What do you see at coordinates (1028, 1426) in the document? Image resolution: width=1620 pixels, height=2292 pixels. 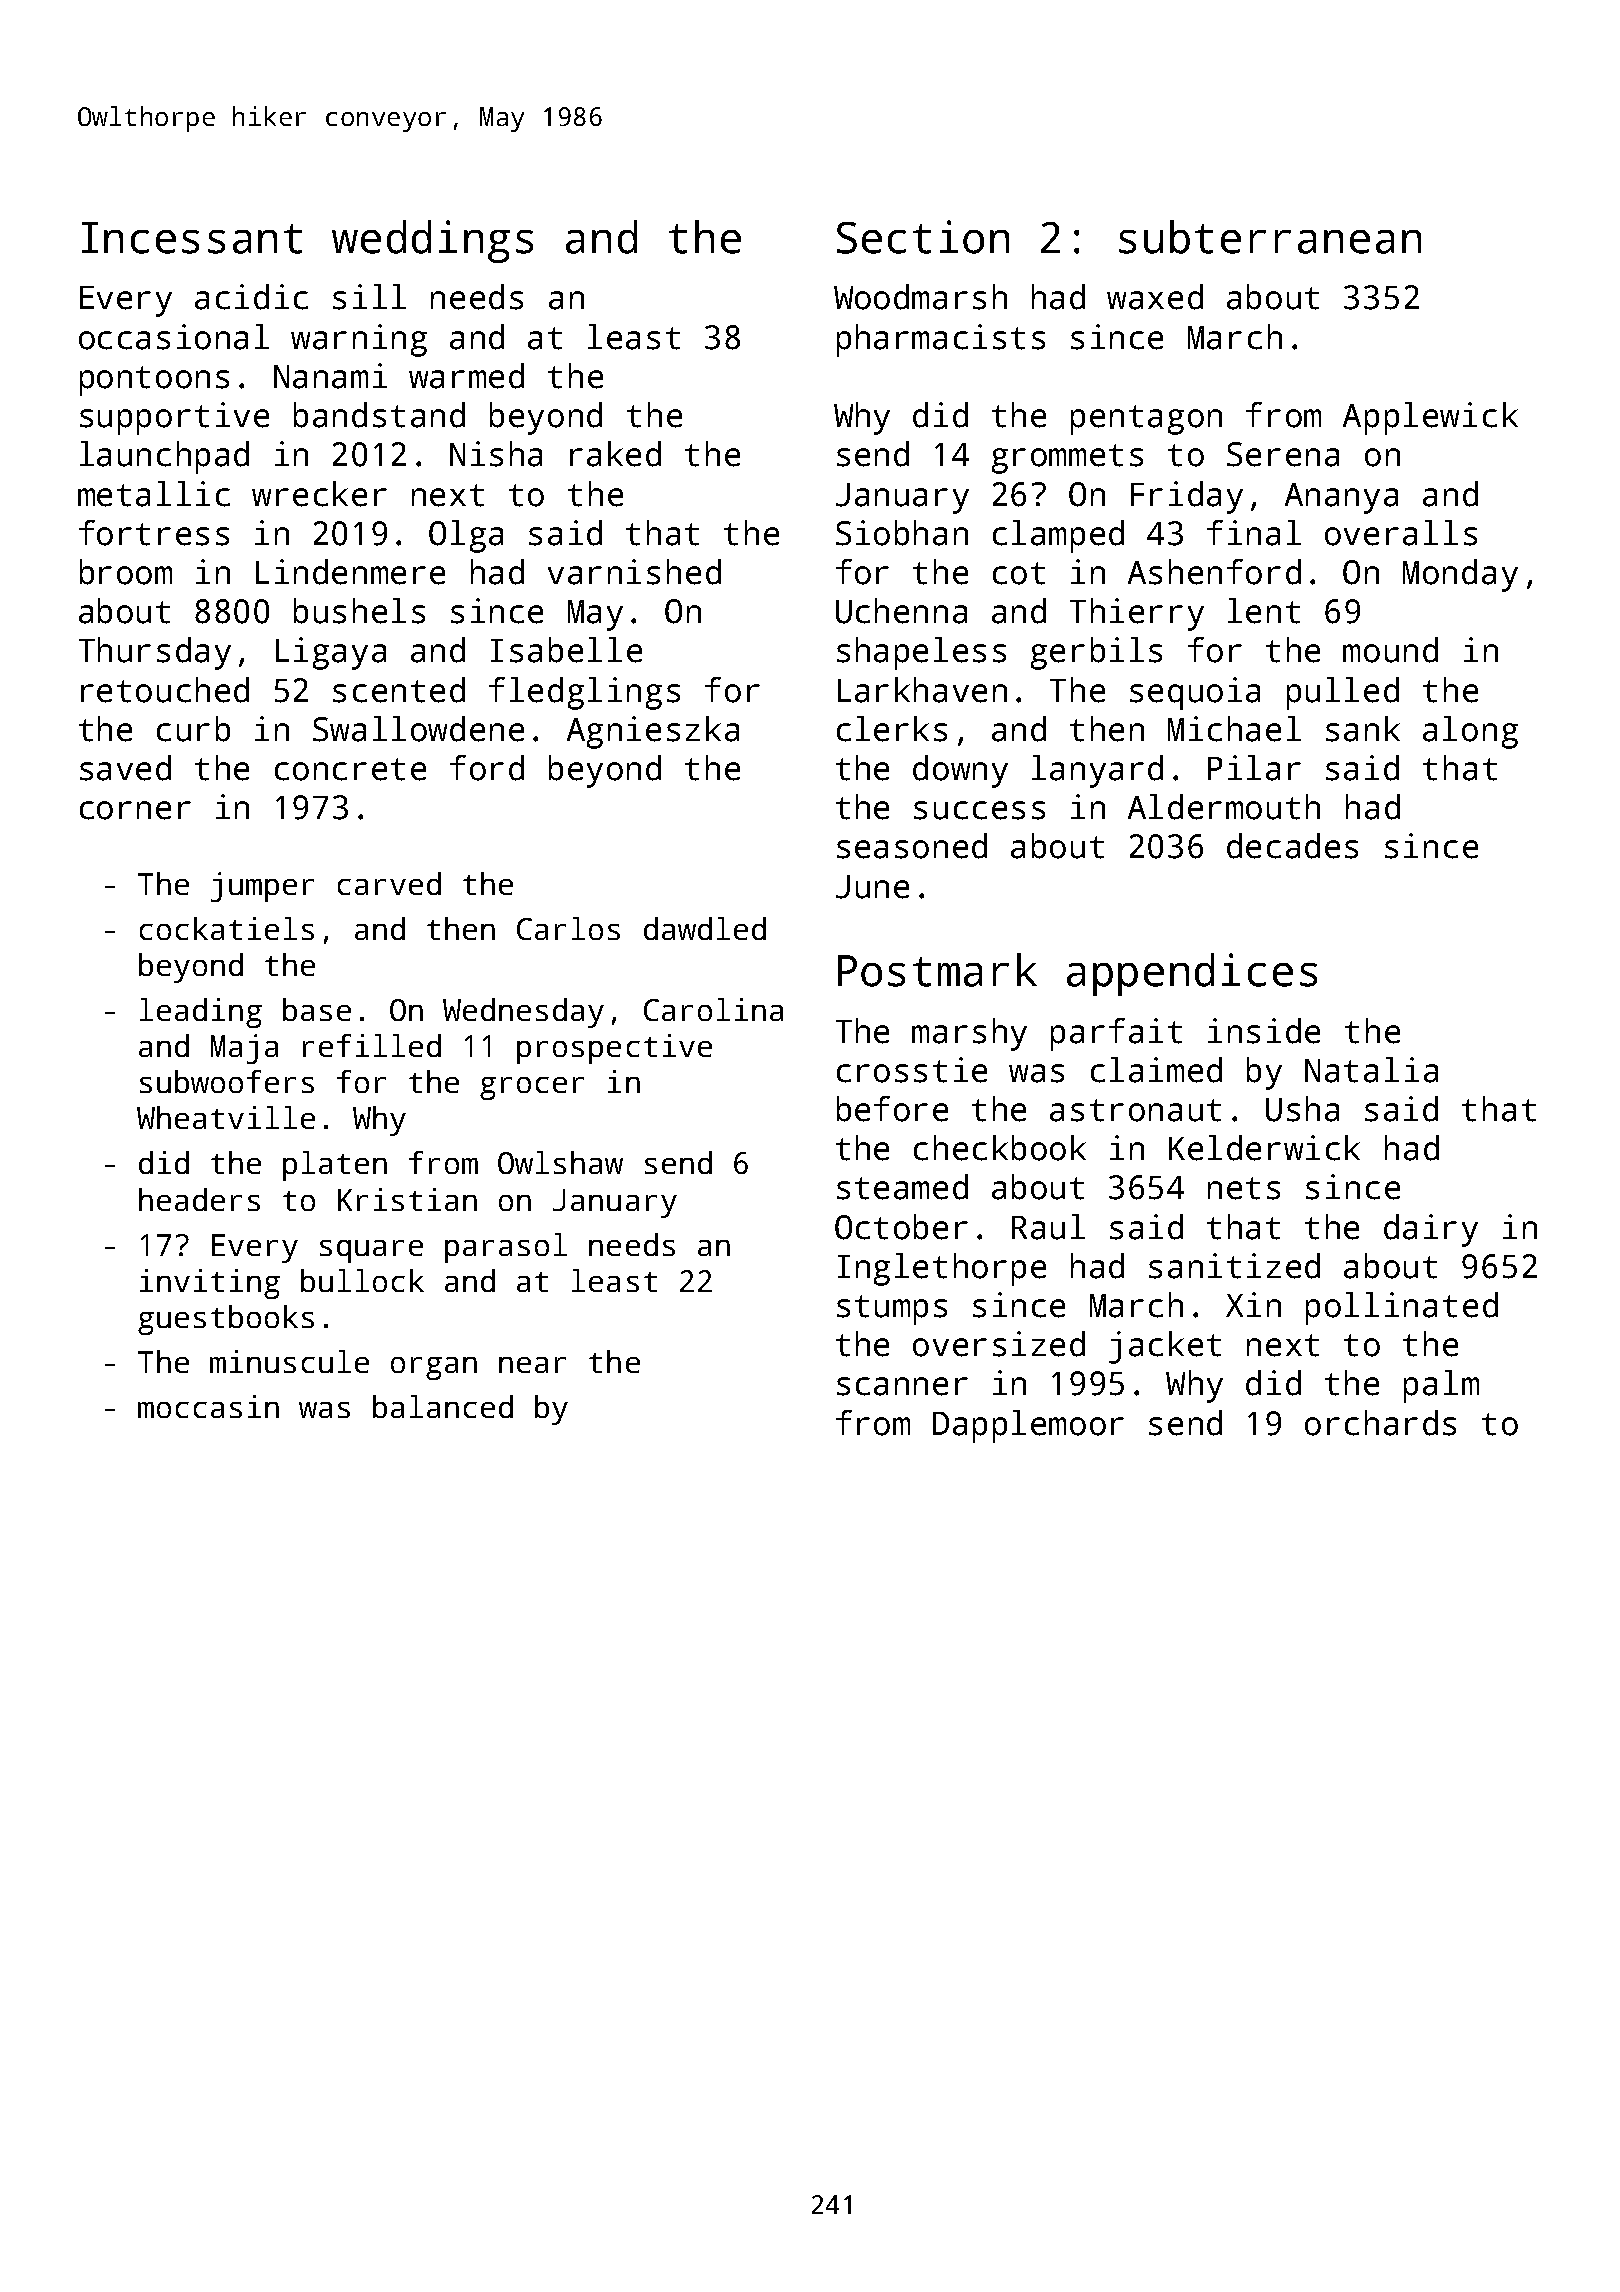 I see `Dapplemoor` at bounding box center [1028, 1426].
